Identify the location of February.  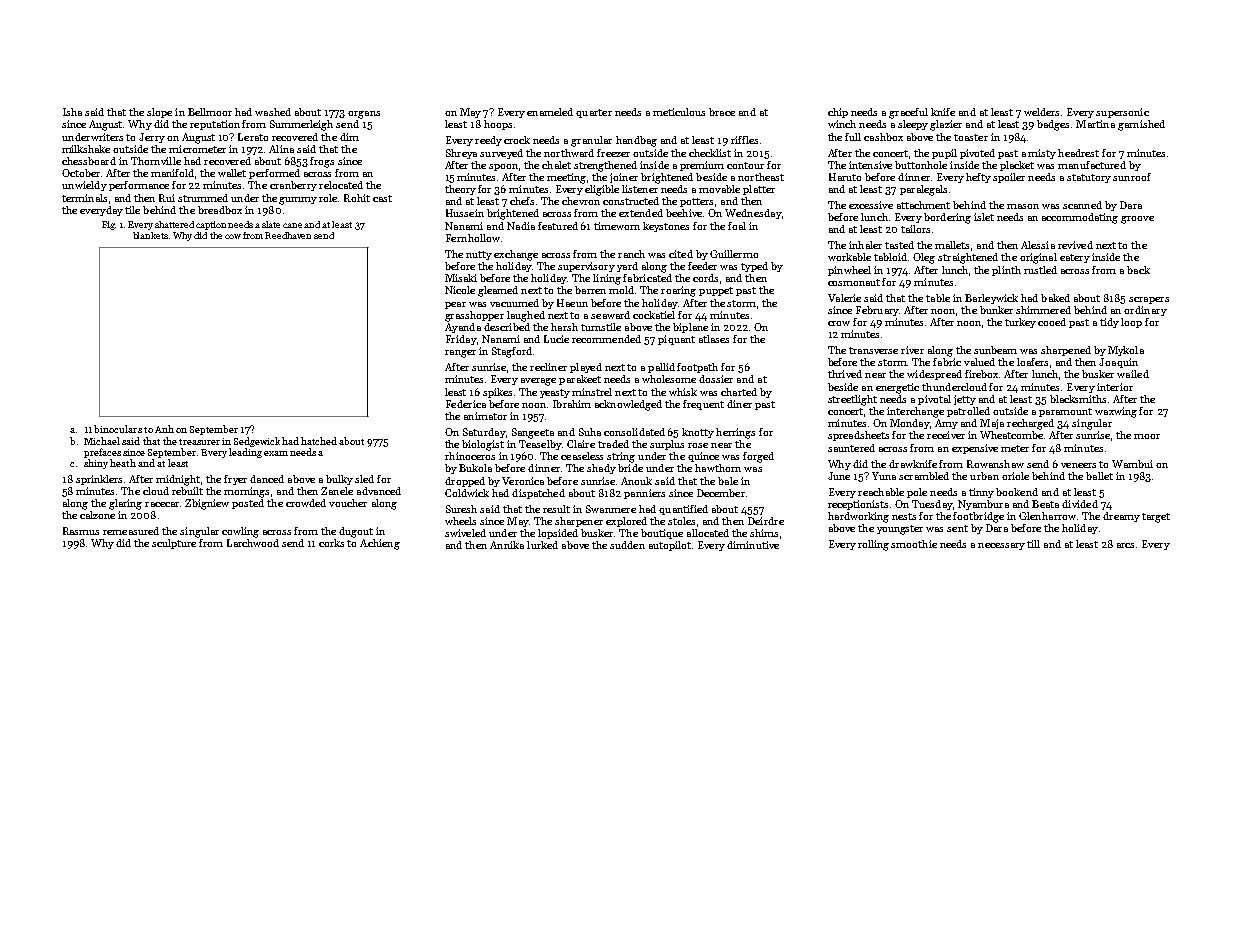
(877, 311).
